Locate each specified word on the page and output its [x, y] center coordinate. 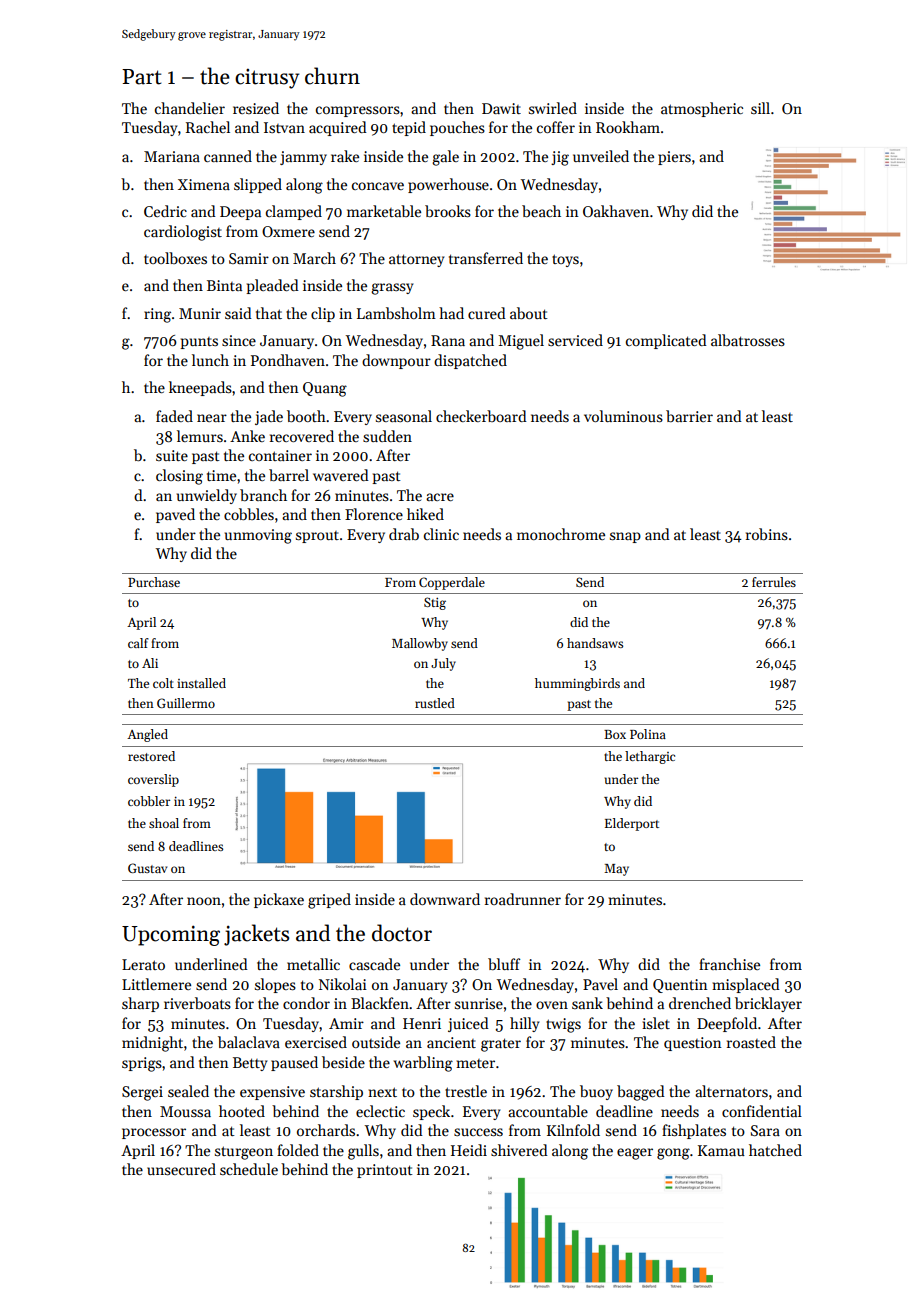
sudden [387, 436]
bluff [504, 964]
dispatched [470, 361]
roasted [751, 1042]
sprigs [142, 1064]
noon [204, 901]
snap [625, 537]
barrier [689, 416]
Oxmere [288, 231]
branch [263, 495]
